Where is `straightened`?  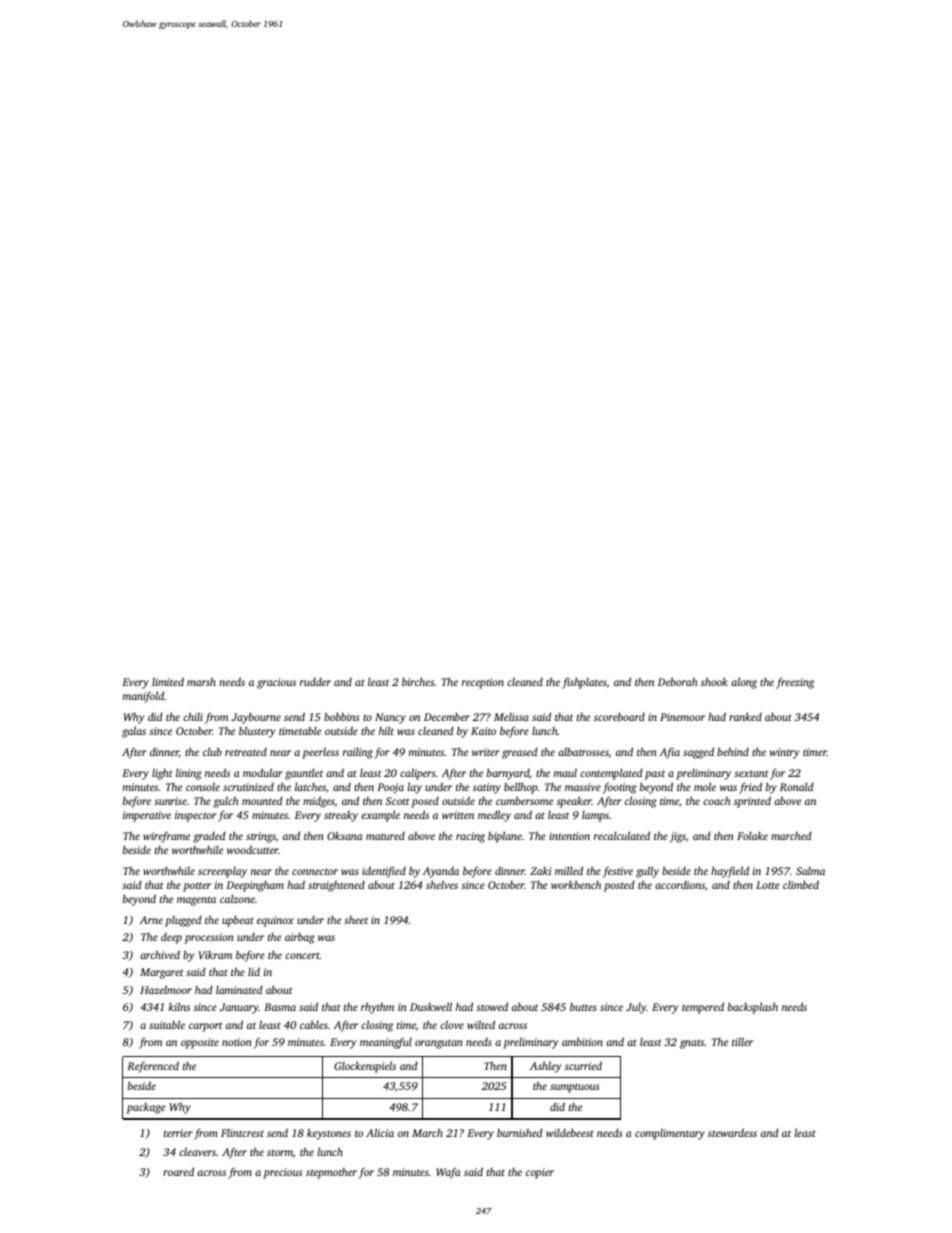
straightened is located at coordinates (336, 886).
